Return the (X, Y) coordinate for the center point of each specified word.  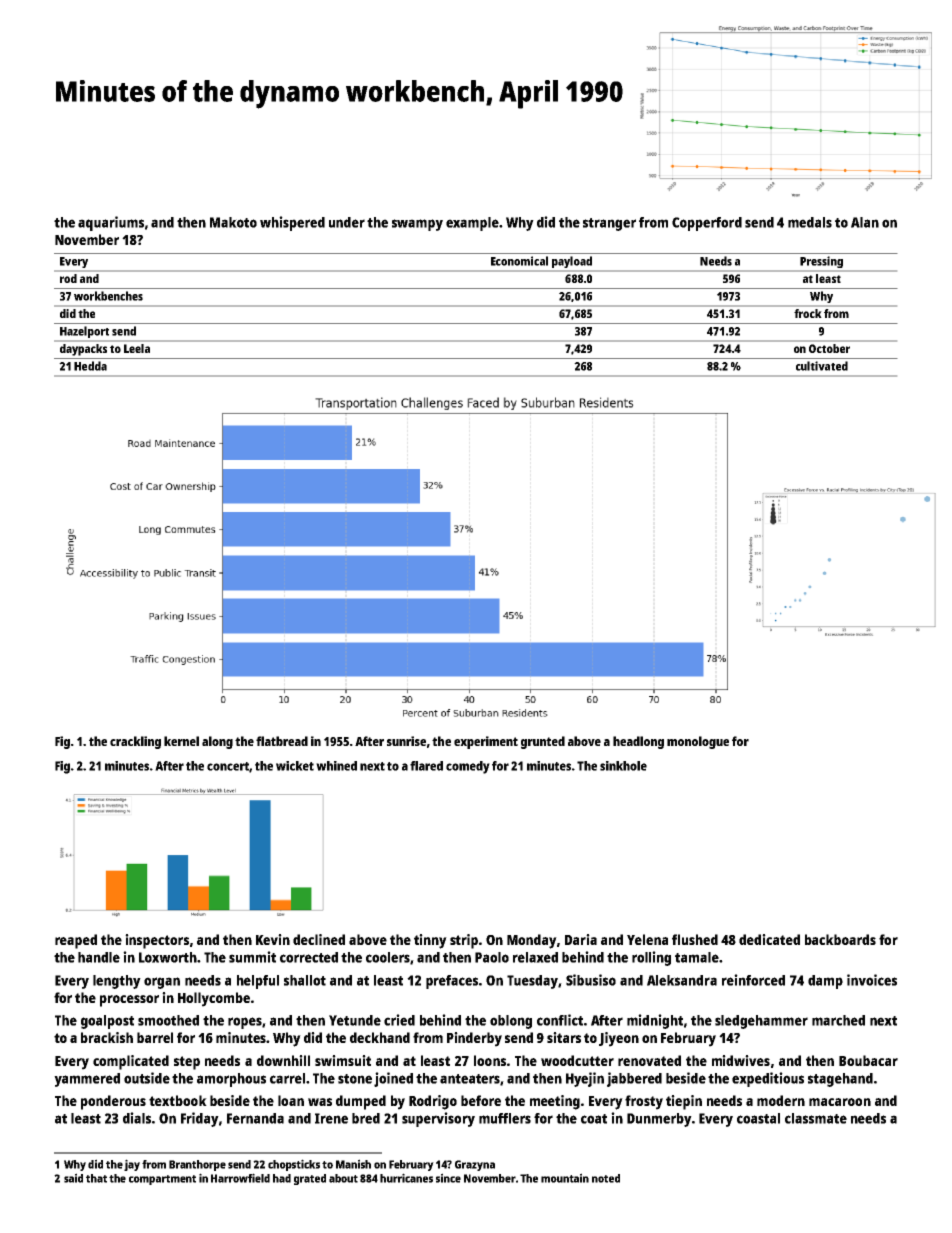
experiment (486, 742)
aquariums (111, 223)
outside (147, 1078)
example (472, 224)
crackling (135, 742)
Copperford (707, 224)
